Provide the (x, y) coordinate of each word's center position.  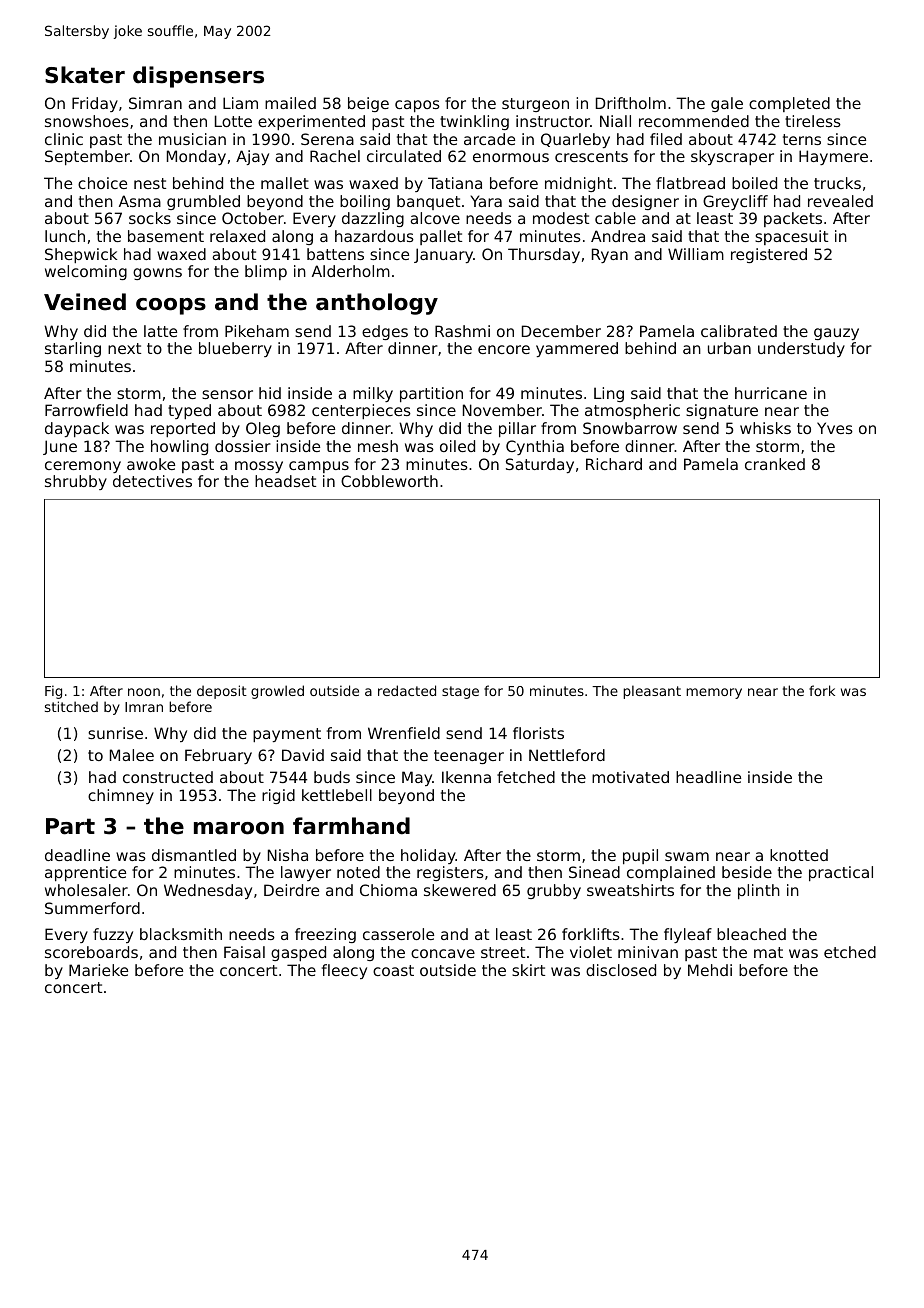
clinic (64, 139)
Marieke (98, 970)
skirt (528, 970)
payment (287, 735)
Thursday (544, 255)
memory (714, 693)
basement (166, 236)
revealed (840, 201)
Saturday (540, 465)
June (60, 447)
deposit (222, 692)
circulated (404, 156)
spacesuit (791, 237)
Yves (835, 428)
